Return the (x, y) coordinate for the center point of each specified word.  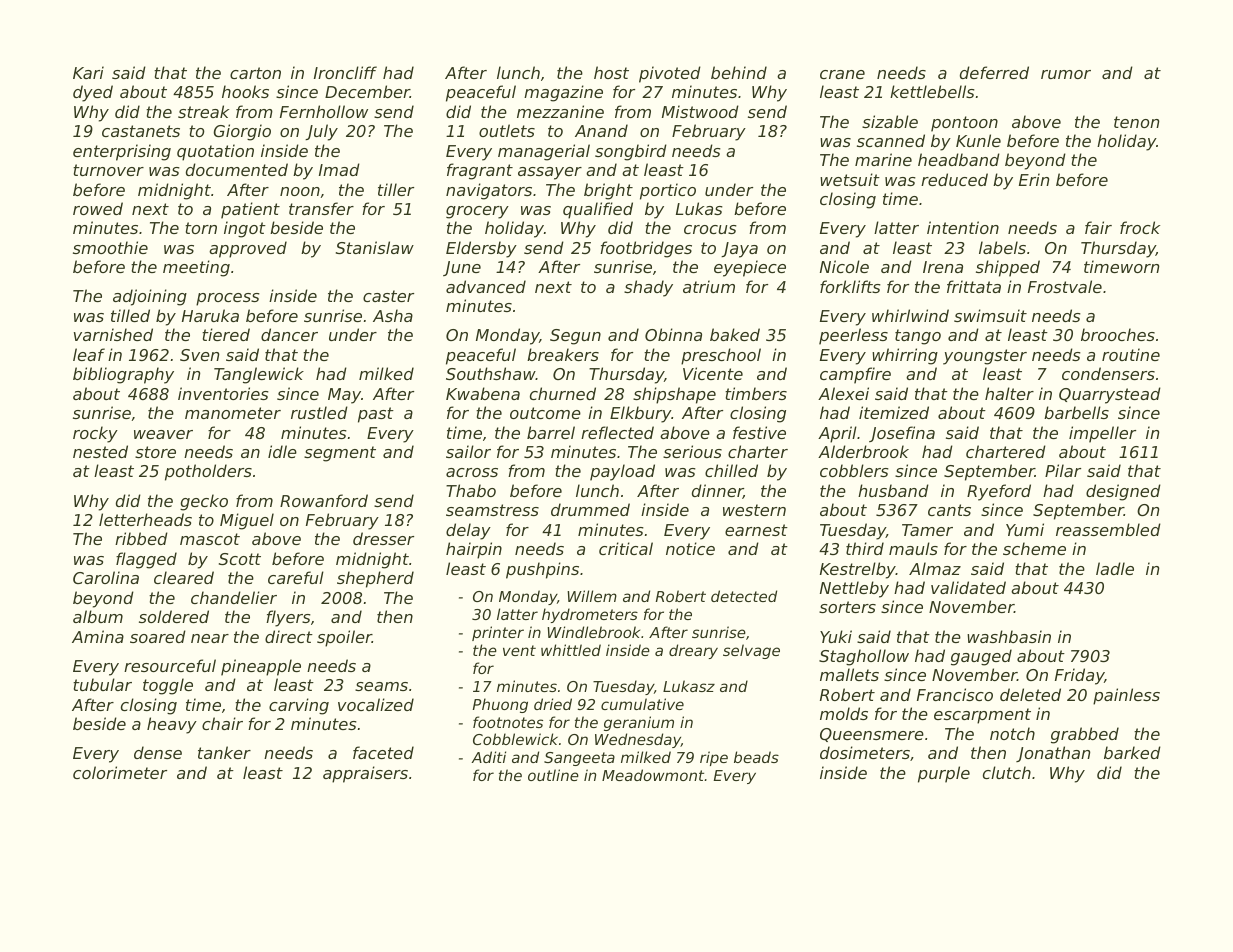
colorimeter (120, 772)
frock (1140, 227)
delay (468, 531)
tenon (1136, 122)
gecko (204, 502)
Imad (339, 169)
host (611, 72)
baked (735, 334)
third (865, 548)
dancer (289, 334)
